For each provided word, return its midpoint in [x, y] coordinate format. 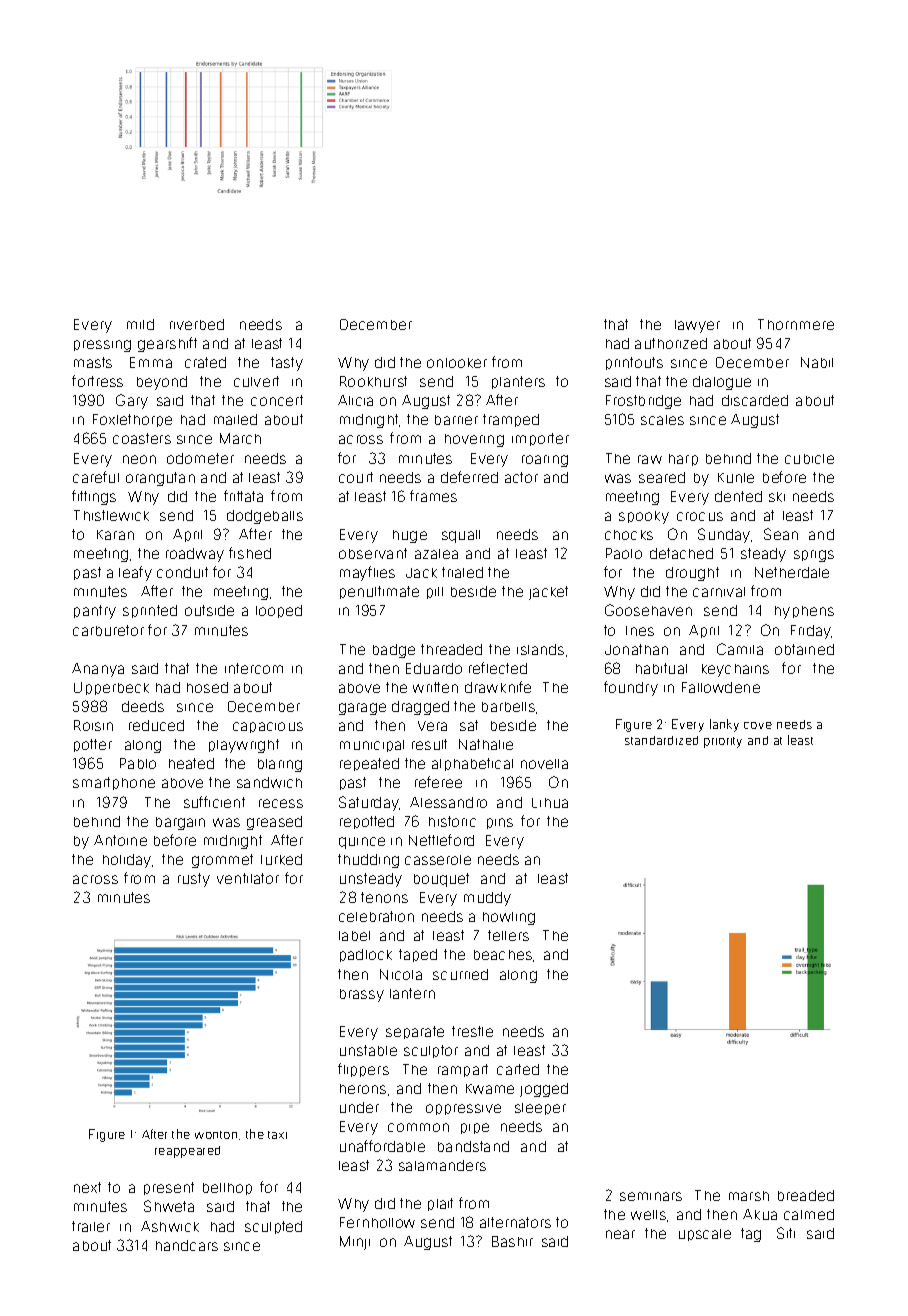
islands [540, 649]
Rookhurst [373, 381]
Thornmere [796, 324]
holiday [127, 861]
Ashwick [170, 1226]
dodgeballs [265, 517]
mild [140, 324]
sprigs [814, 556]
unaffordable [382, 1146]
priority [723, 742]
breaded [806, 1195]
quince [362, 843]
